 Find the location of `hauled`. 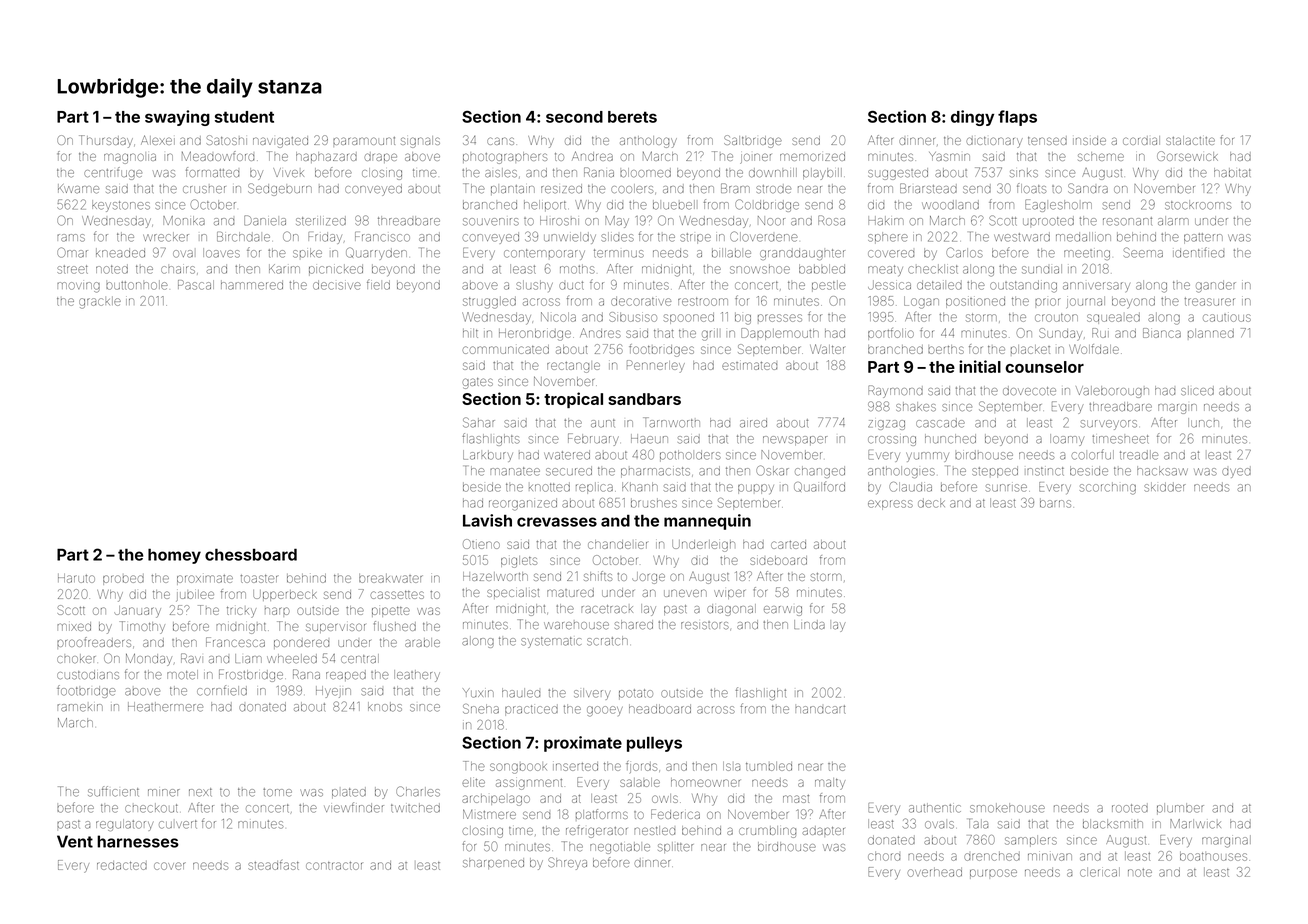

hauled is located at coordinates (521, 693).
